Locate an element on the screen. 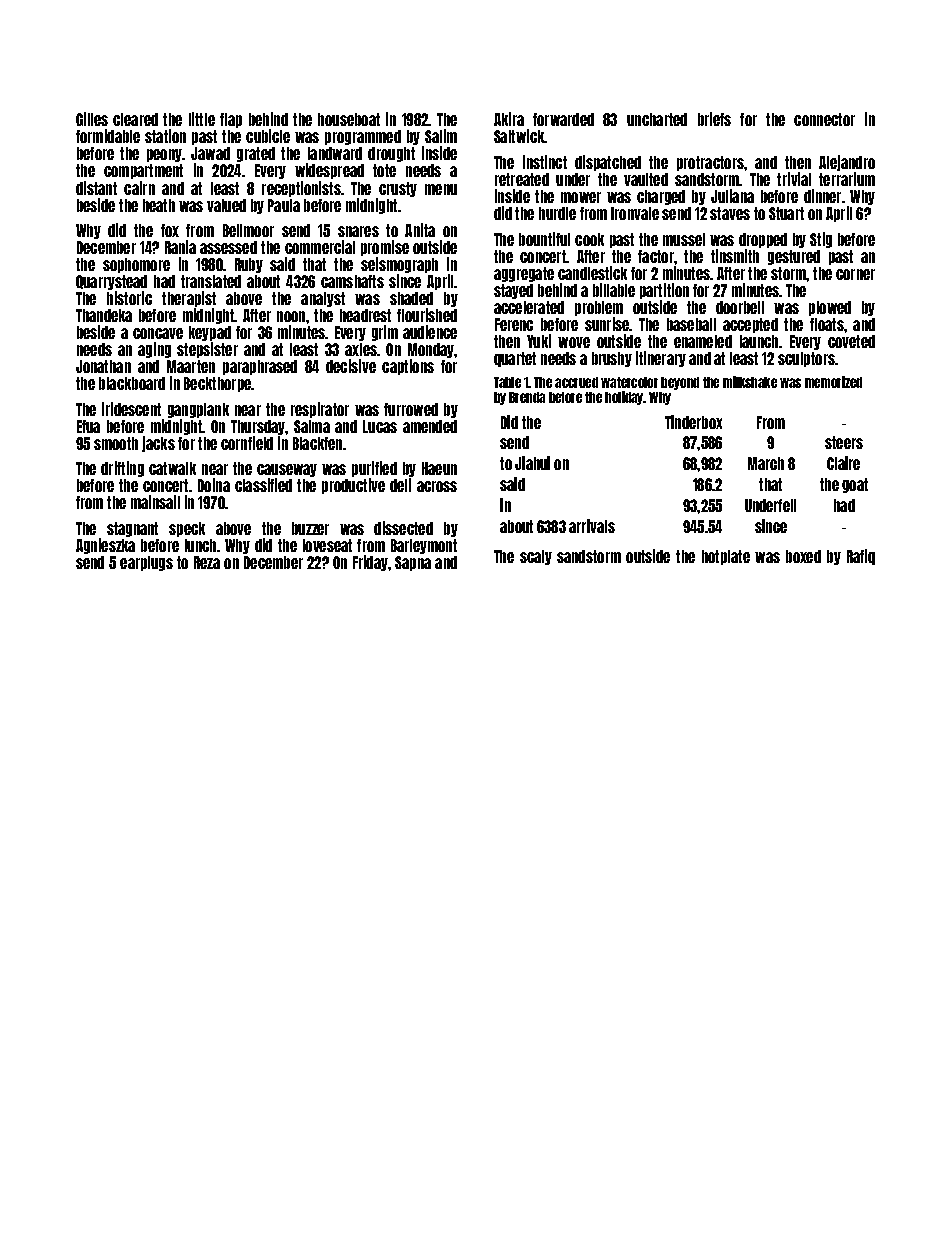 The height and width of the screenshot is (1233, 952). sophomore is located at coordinates (136, 265).
